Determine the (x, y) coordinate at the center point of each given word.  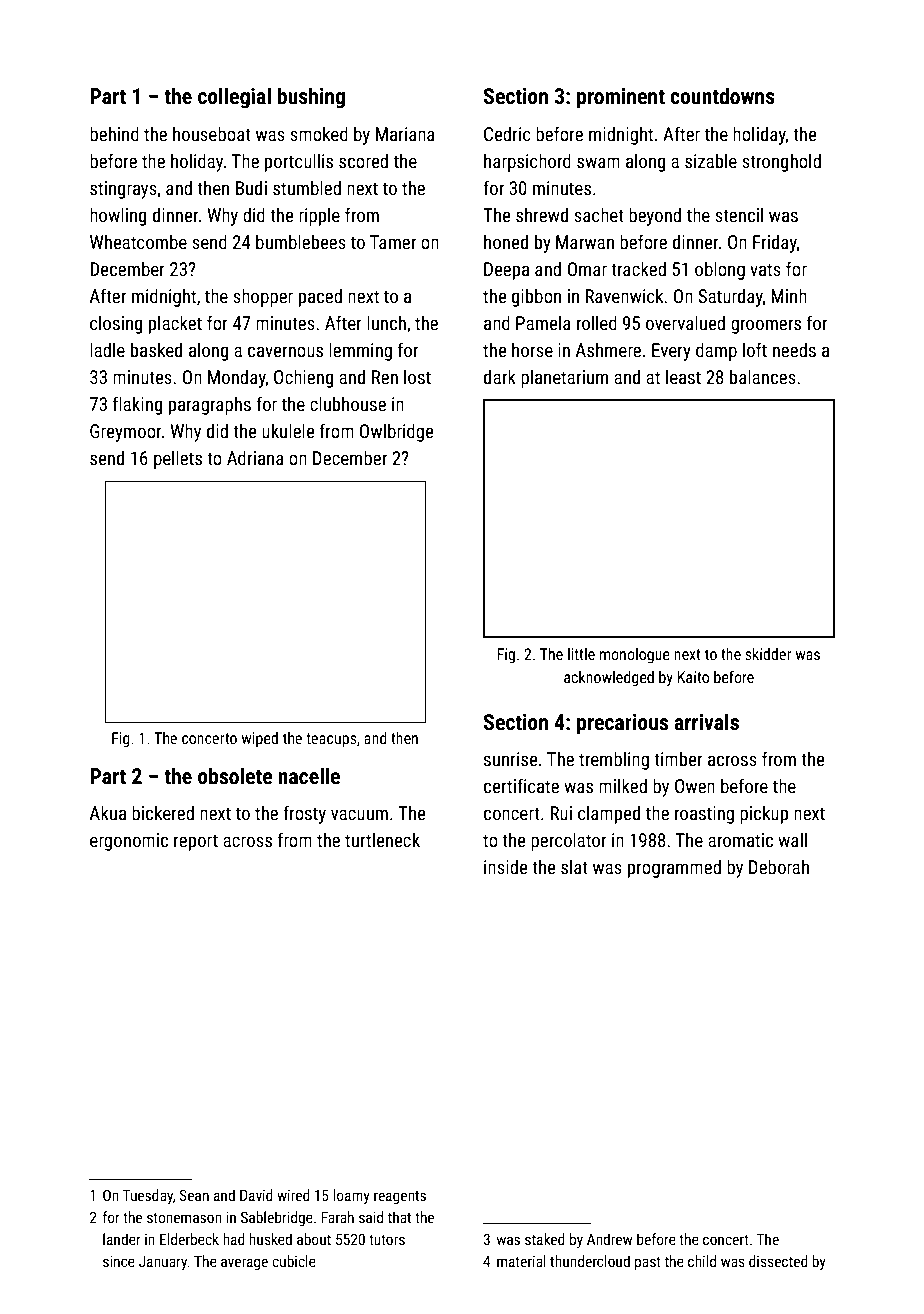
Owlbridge (396, 432)
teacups (331, 740)
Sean (194, 1195)
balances (763, 376)
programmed (674, 869)
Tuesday (148, 1196)
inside (505, 867)
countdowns (722, 96)
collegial (234, 98)
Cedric (507, 134)
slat (574, 867)
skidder (768, 654)
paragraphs (210, 405)
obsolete (235, 776)
